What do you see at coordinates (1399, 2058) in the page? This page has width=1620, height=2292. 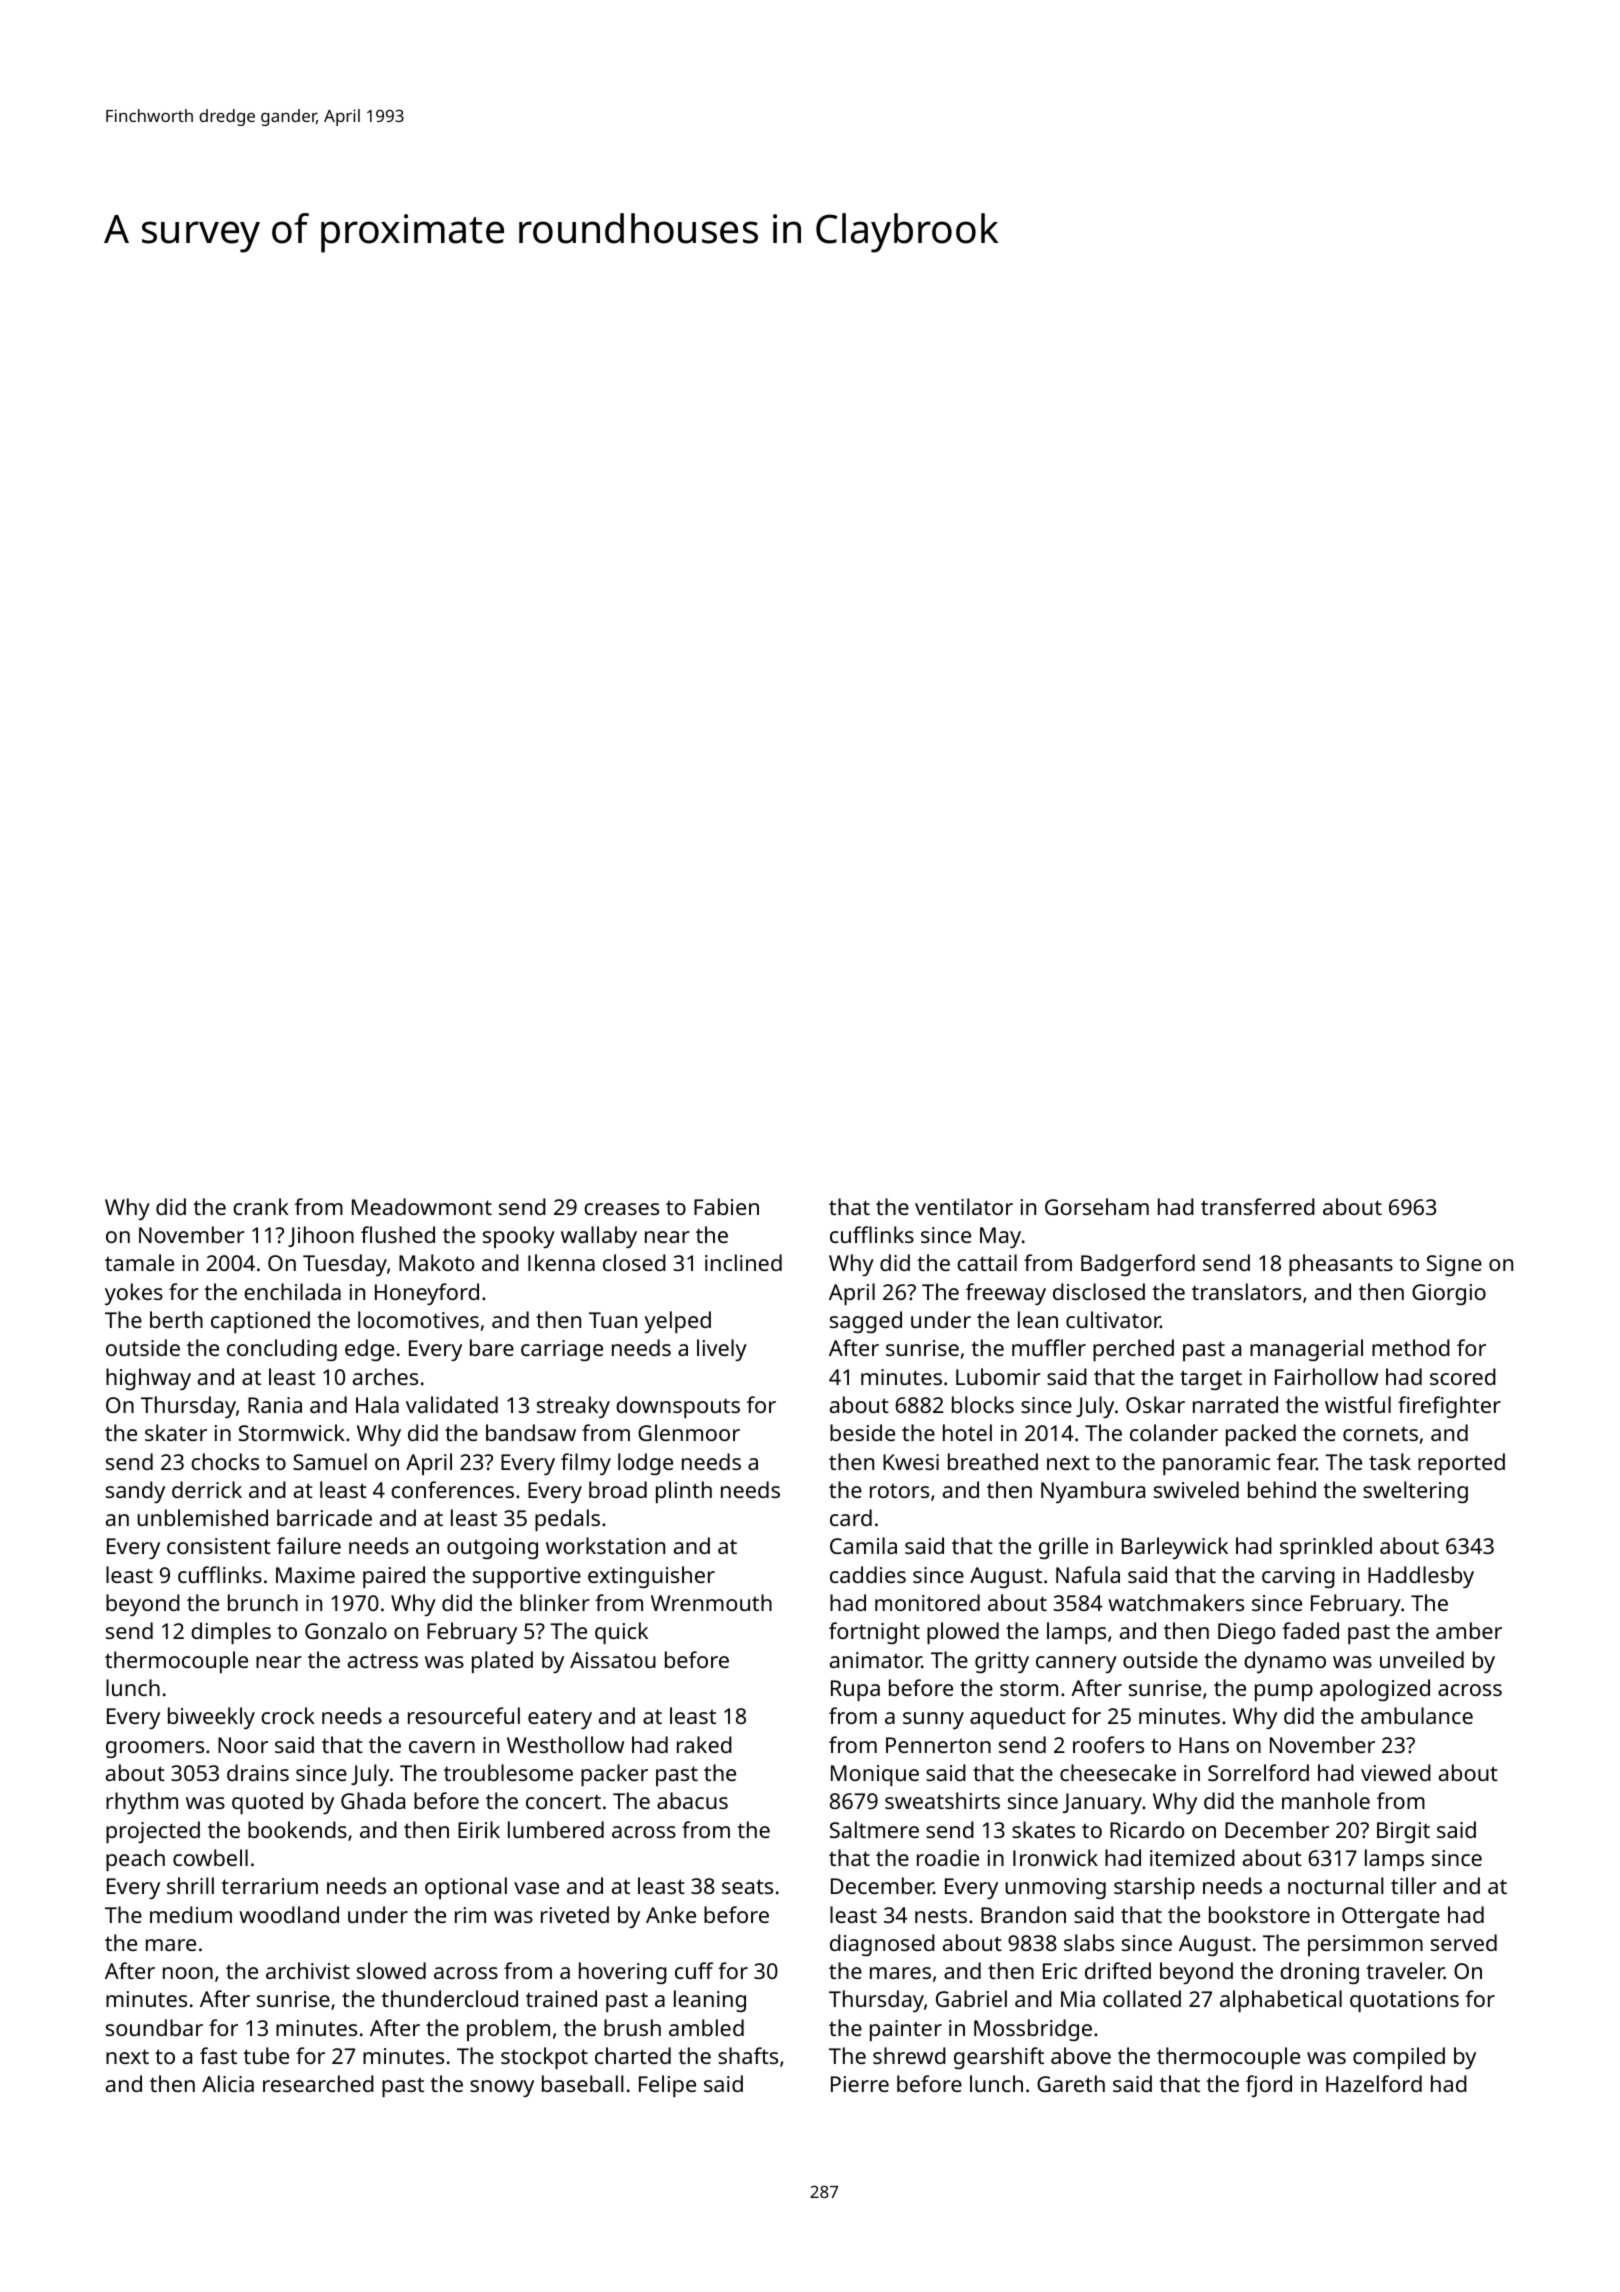 I see `compiled` at bounding box center [1399, 2058].
